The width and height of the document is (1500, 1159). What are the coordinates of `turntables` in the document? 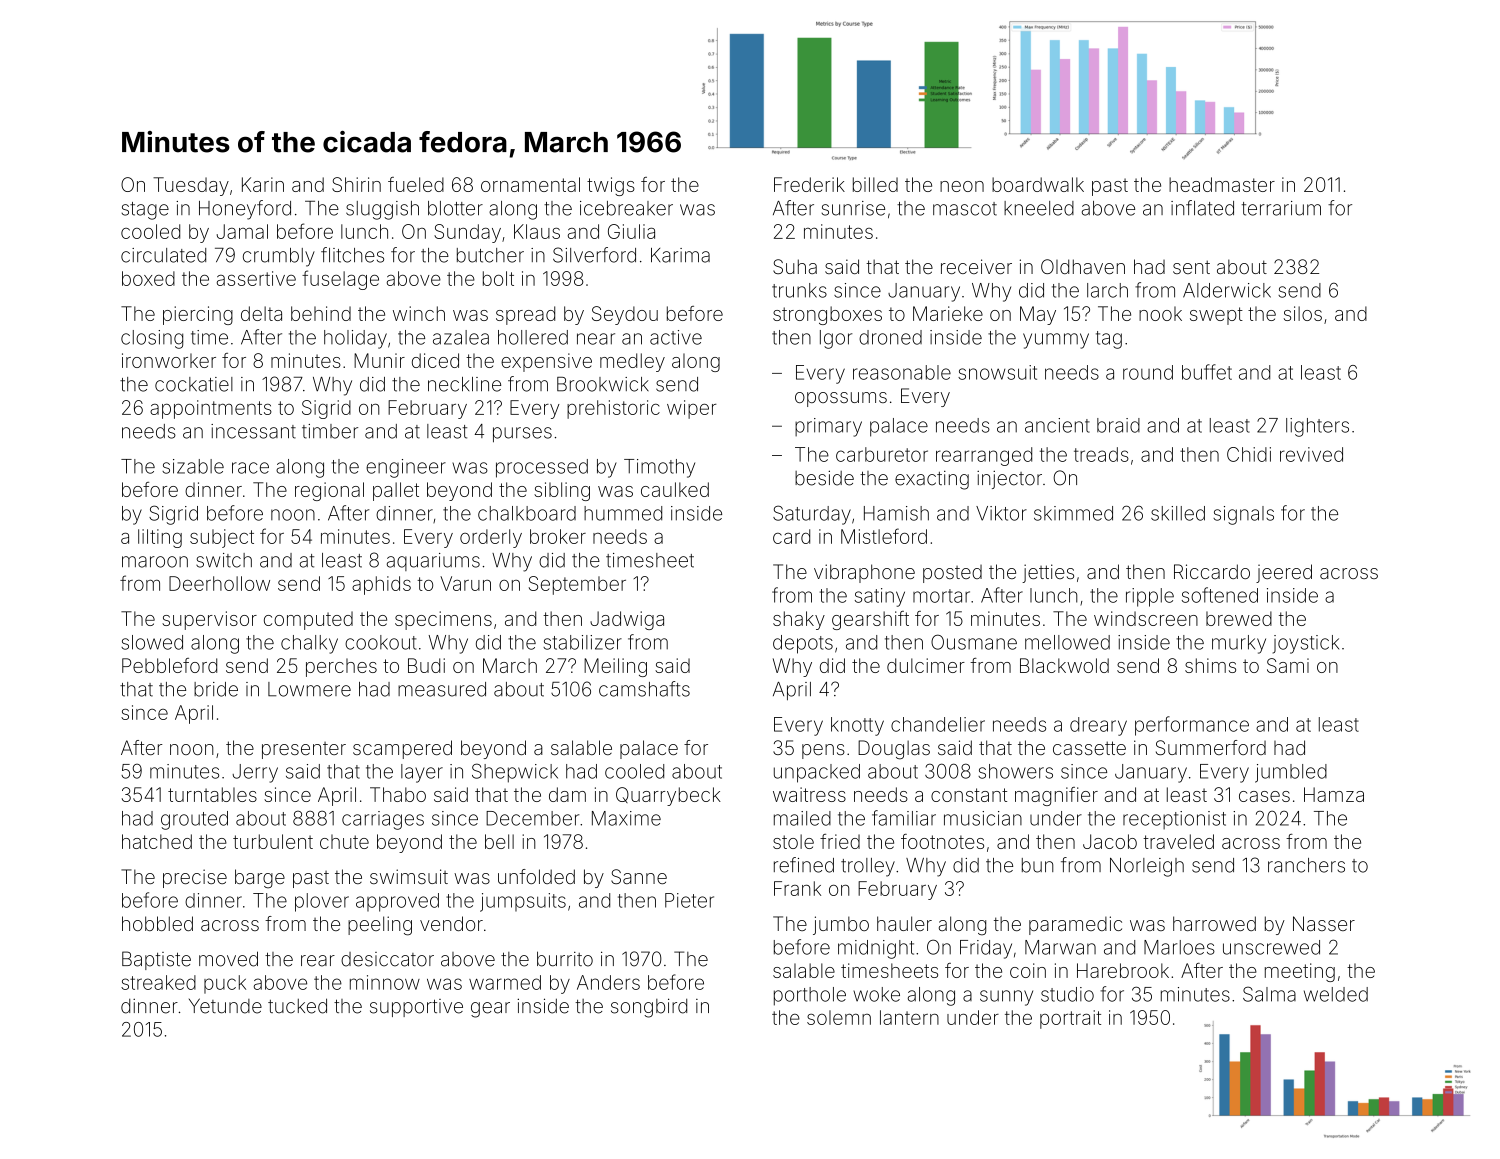 It's located at (212, 794).
